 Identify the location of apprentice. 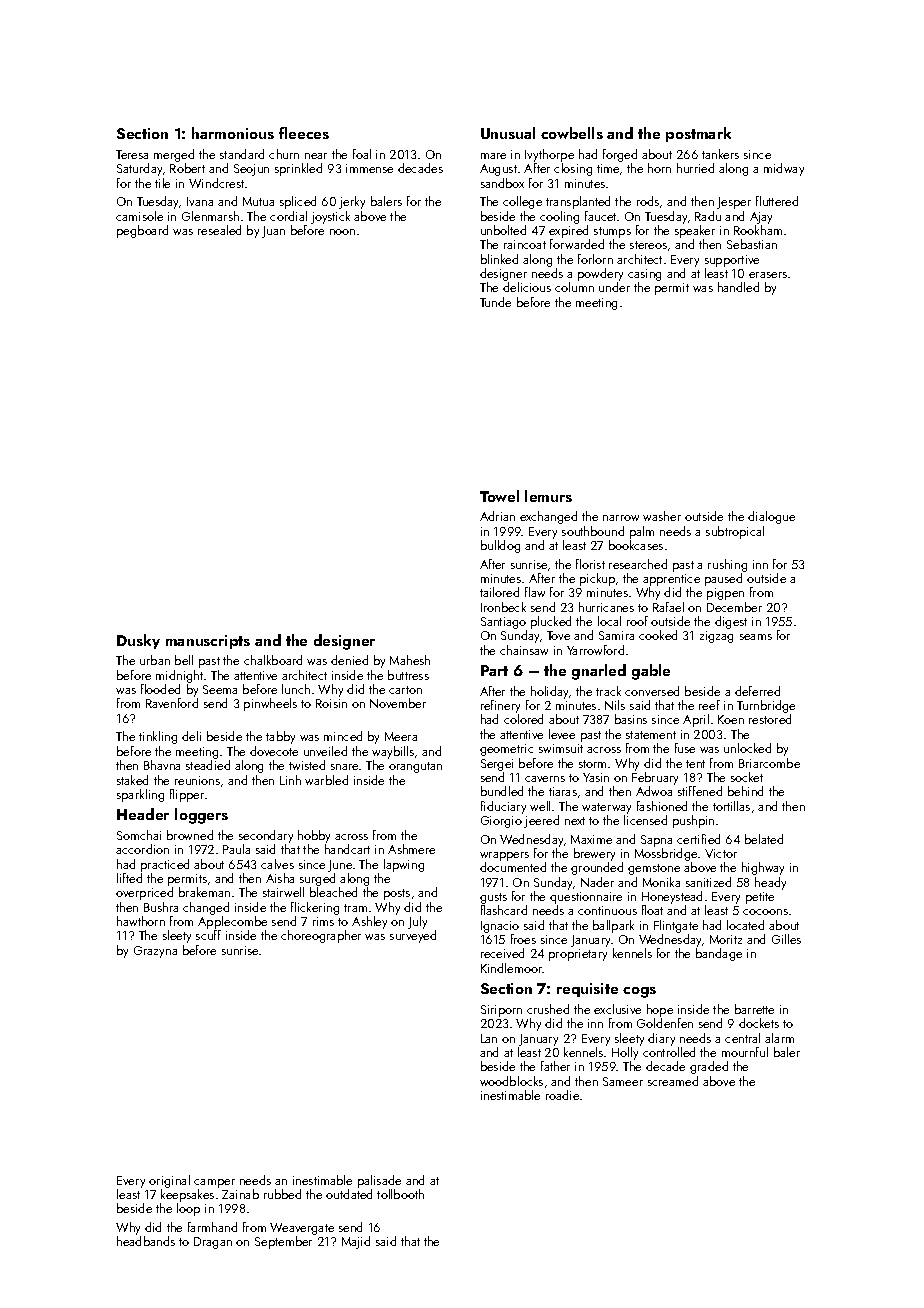
(671, 580).
